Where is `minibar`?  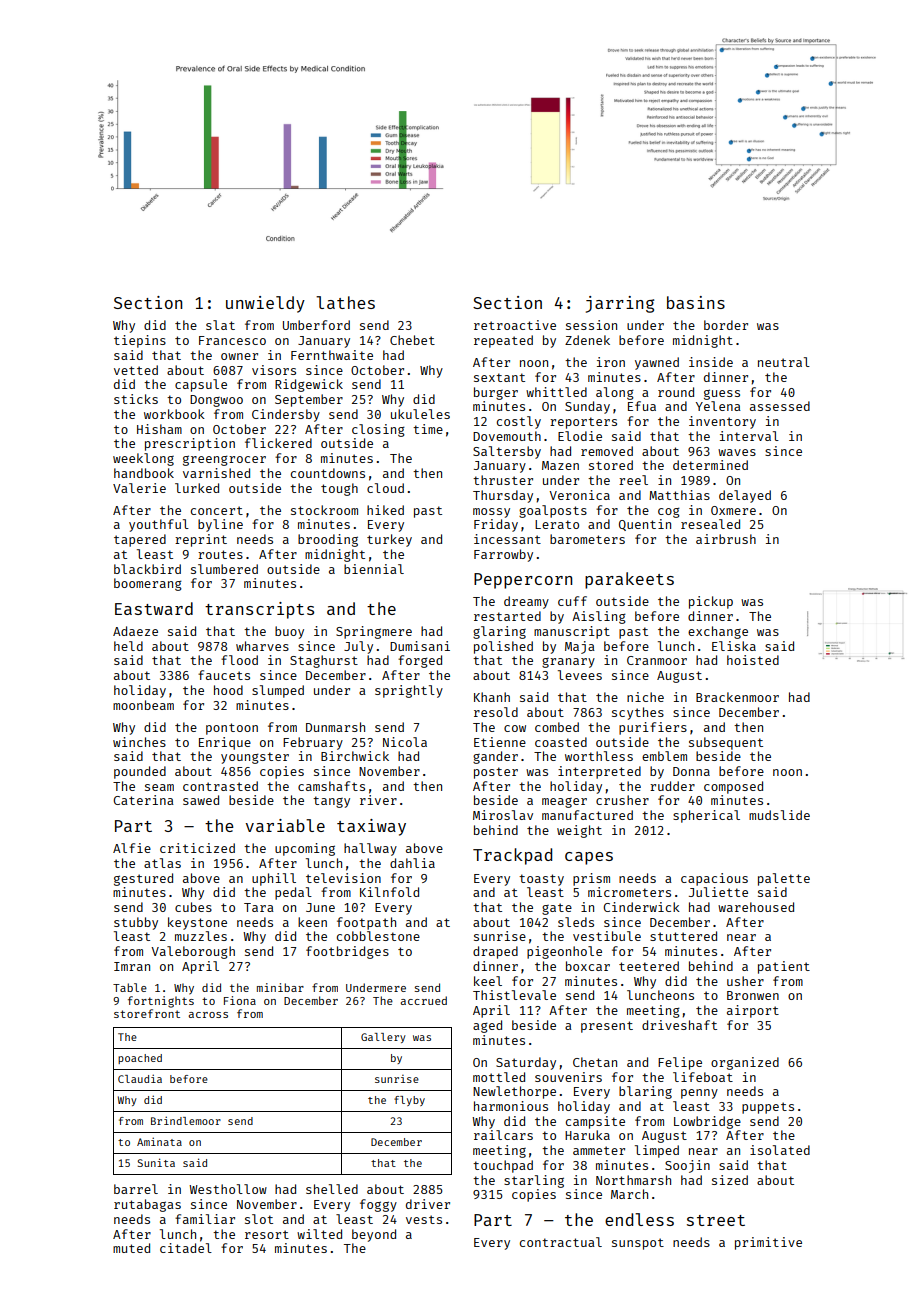
minibar is located at coordinates (280, 987).
